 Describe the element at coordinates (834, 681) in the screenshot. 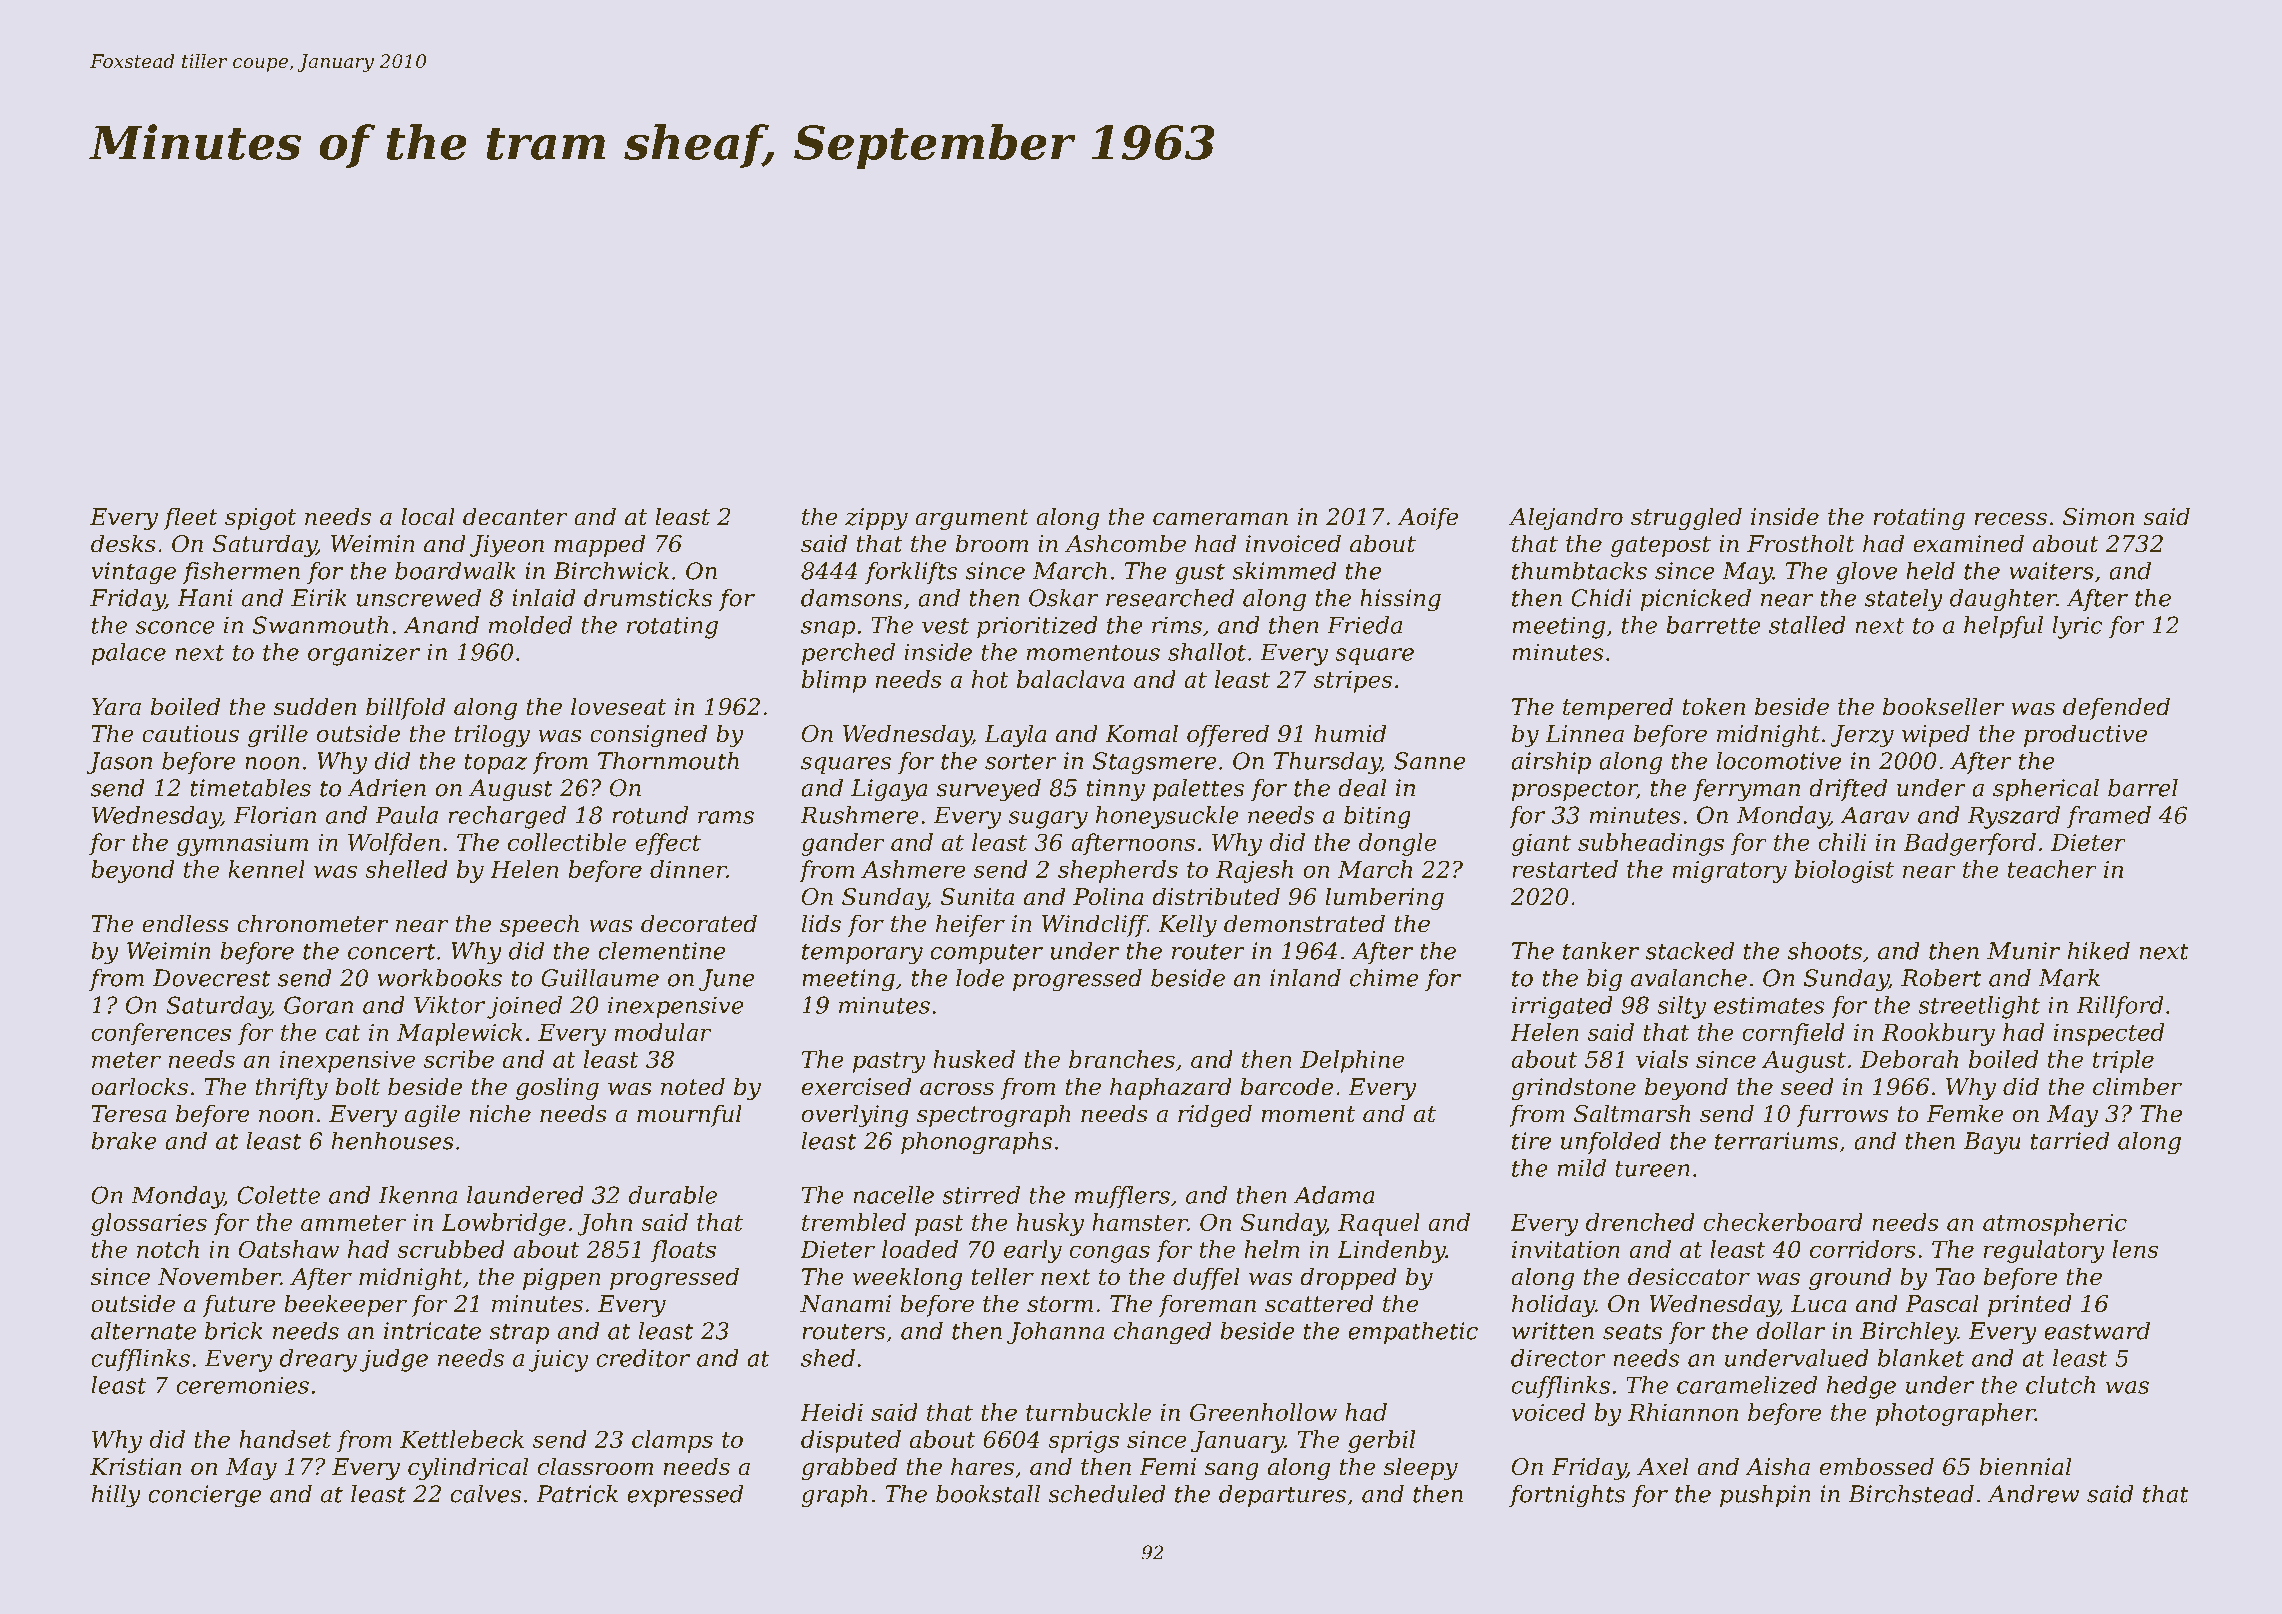

I see `blimp` at that location.
